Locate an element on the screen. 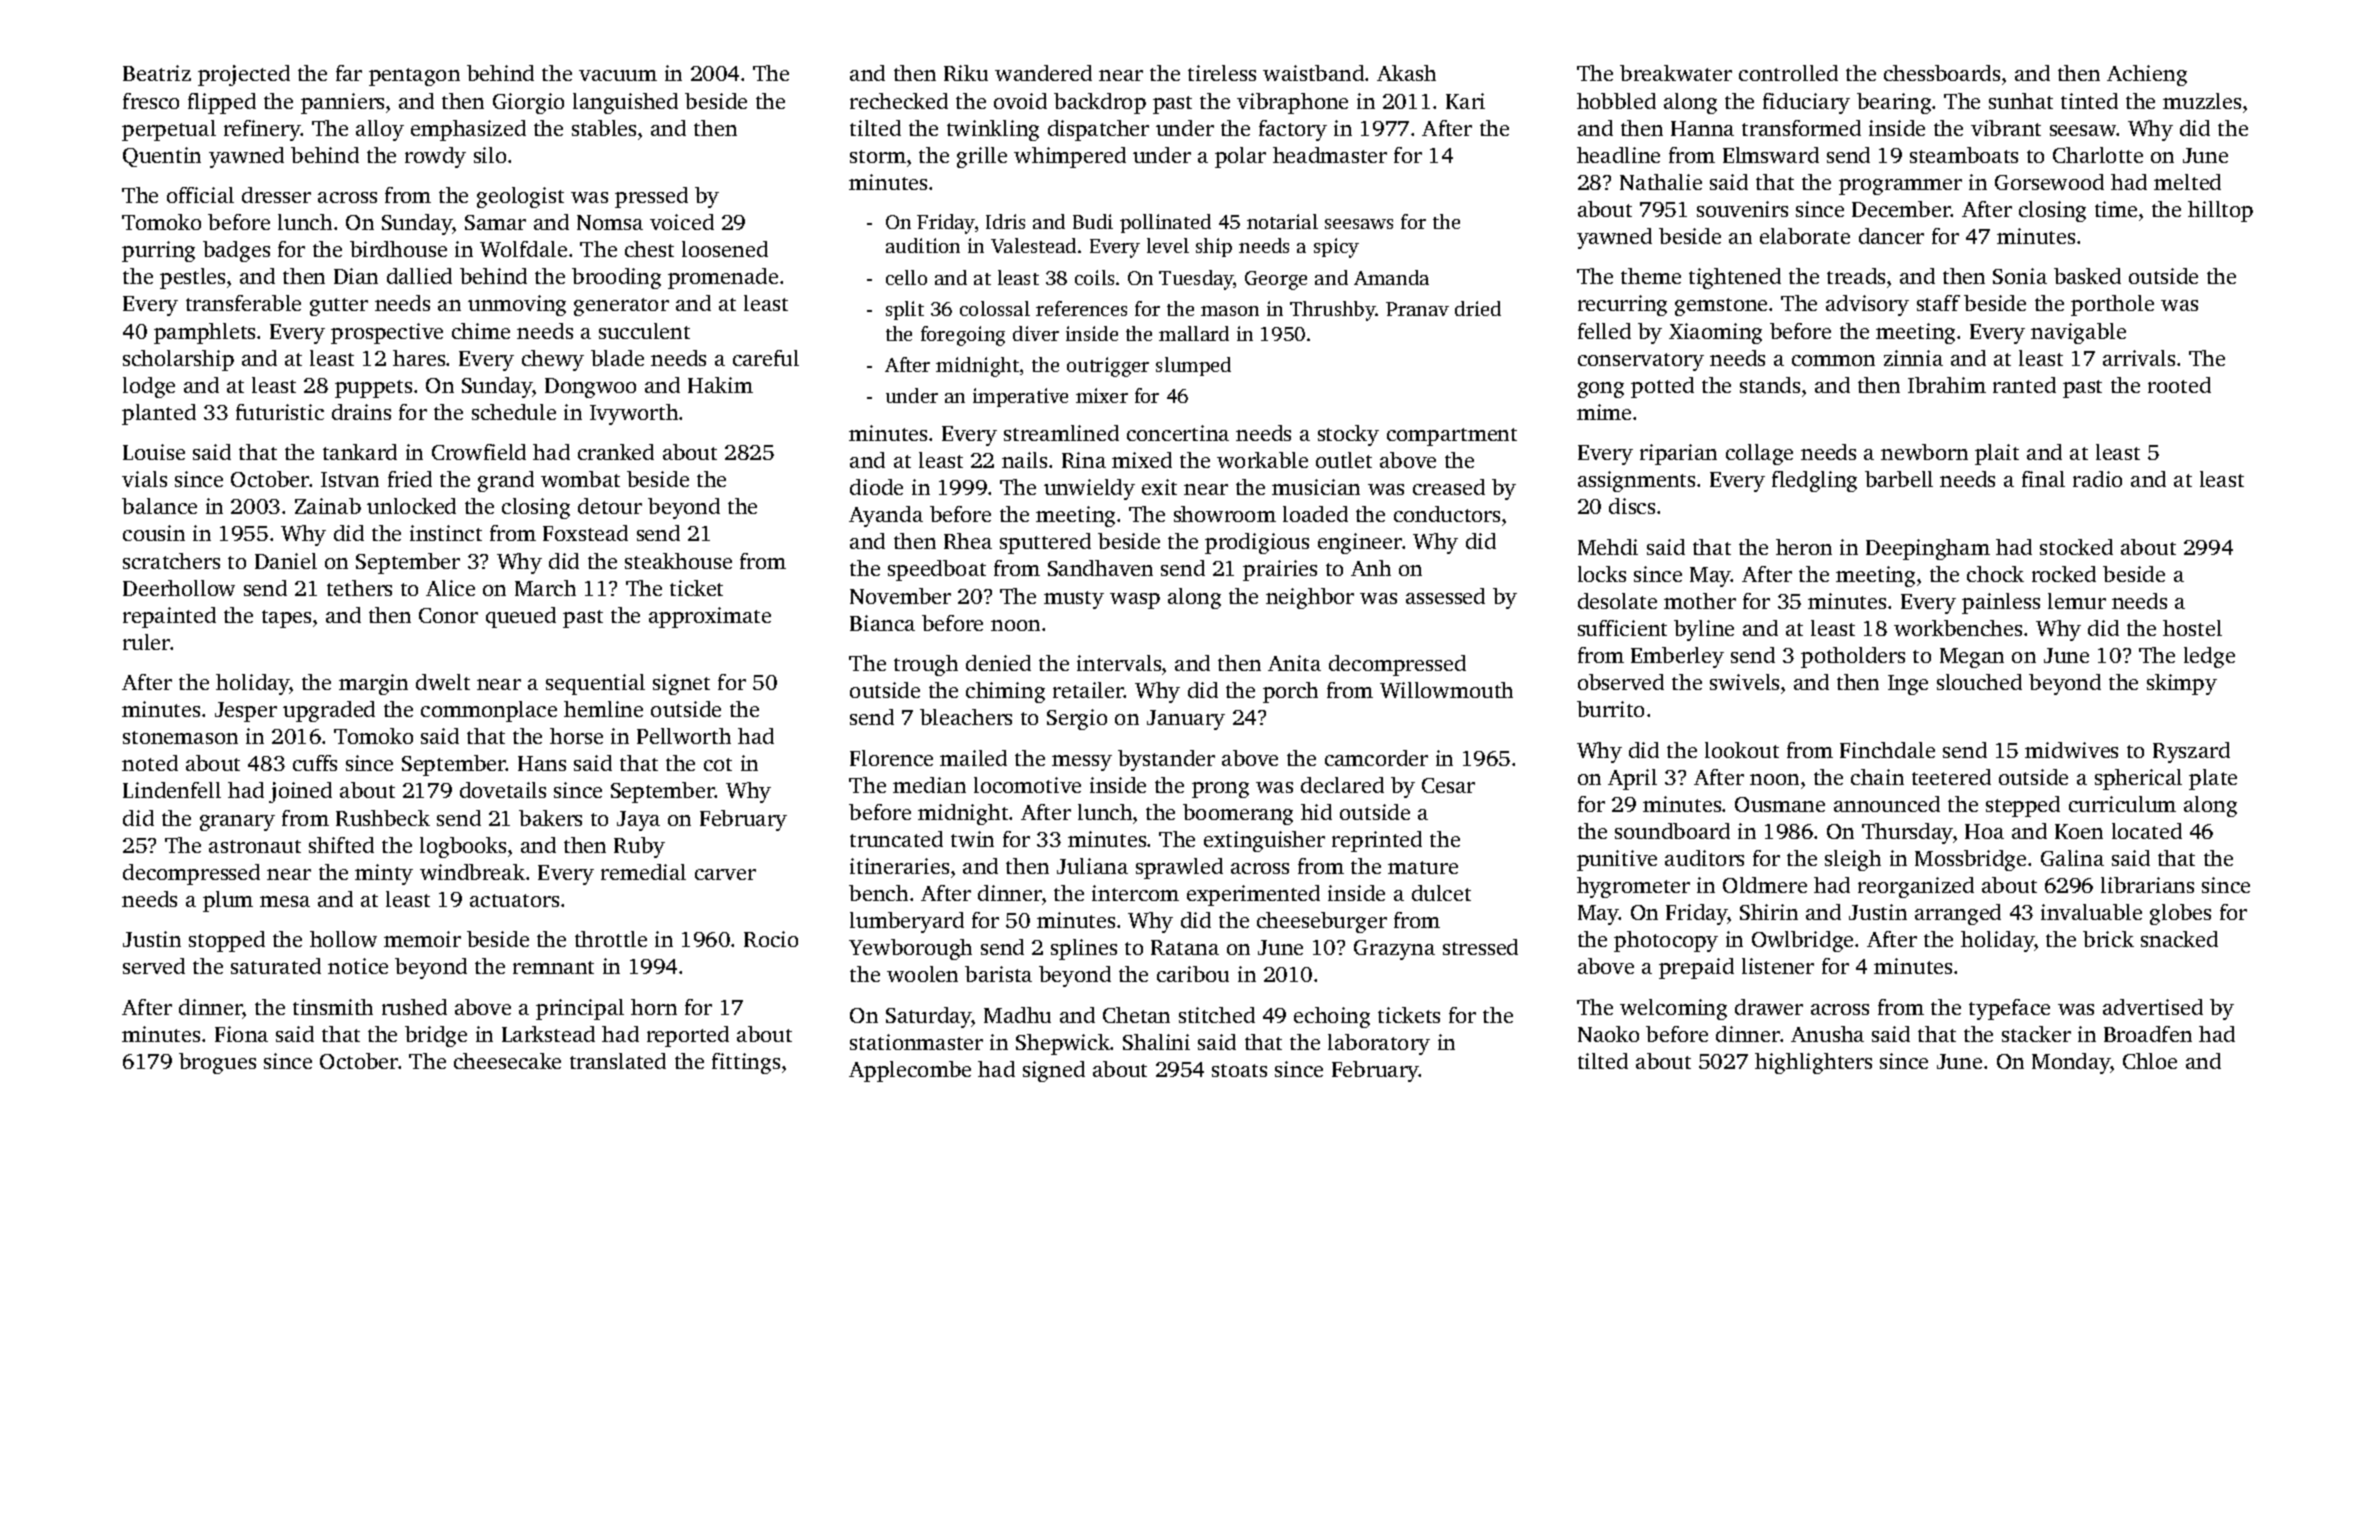 The height and width of the screenshot is (1540, 2380). purring is located at coordinates (158, 251).
